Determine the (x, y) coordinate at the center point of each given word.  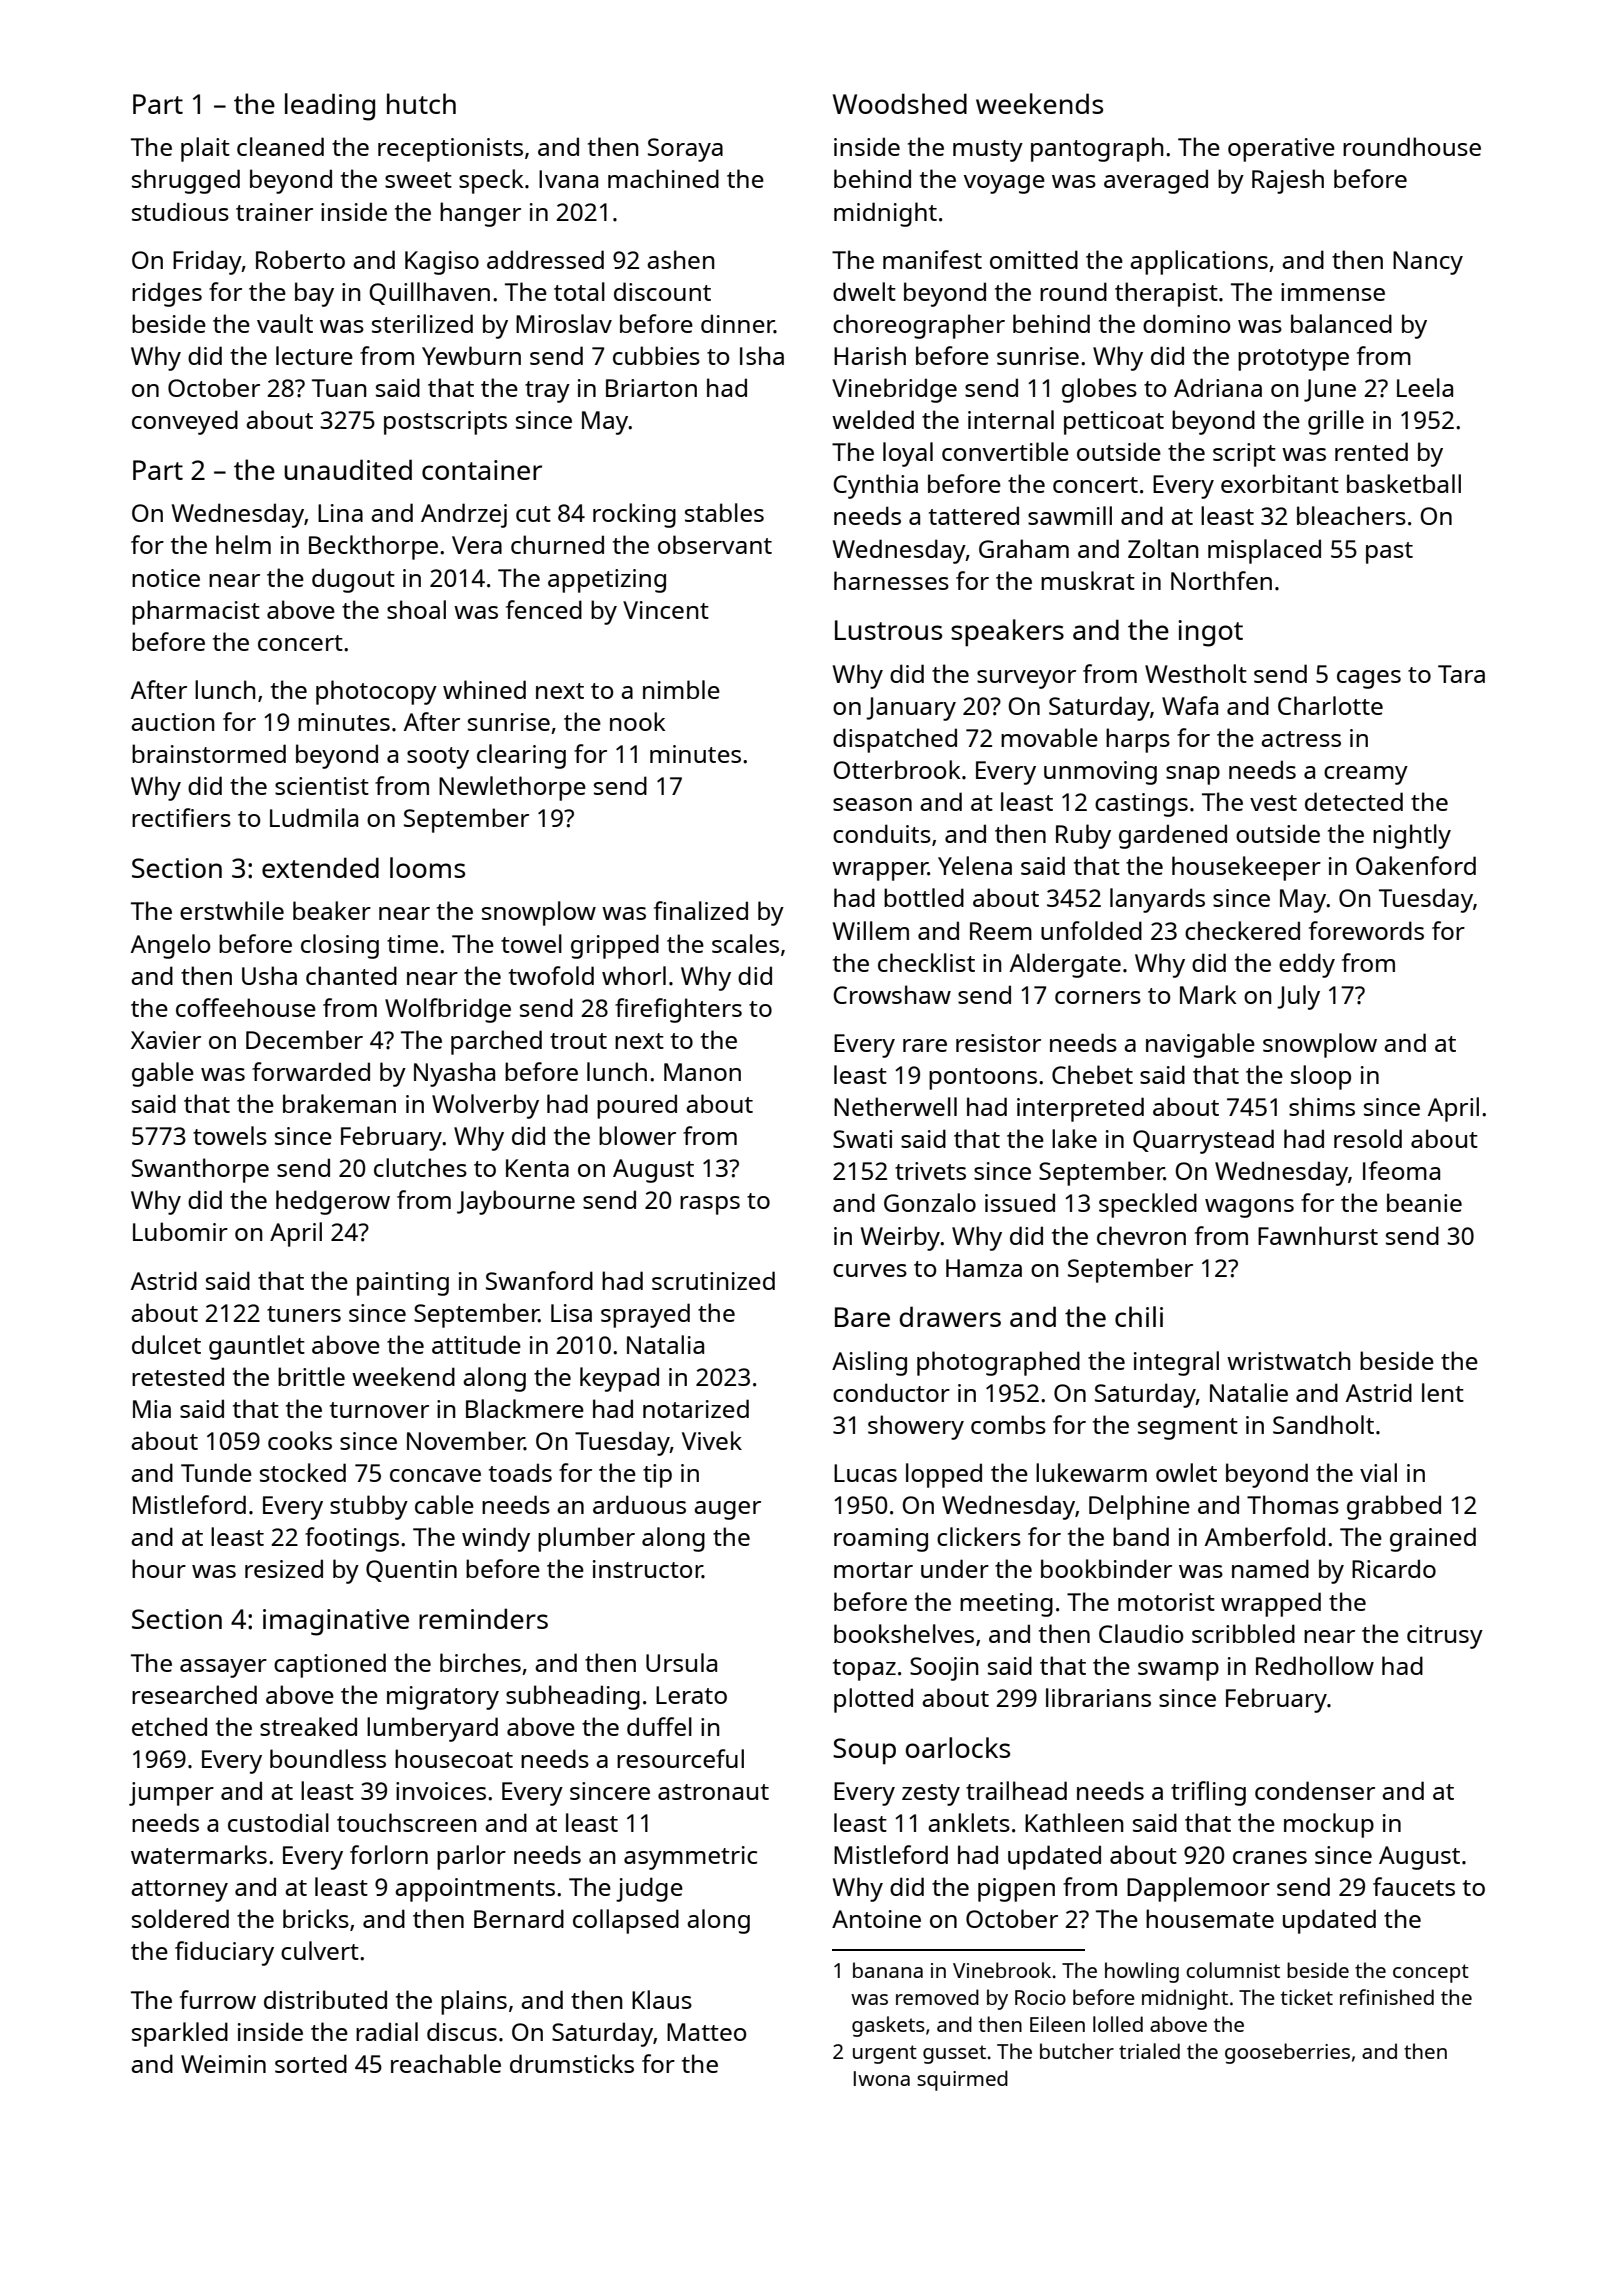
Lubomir (180, 1231)
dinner (737, 323)
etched (169, 1726)
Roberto (300, 259)
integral (1176, 1363)
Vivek (712, 1440)
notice (166, 578)
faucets (1414, 1886)
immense (1333, 292)
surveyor (1026, 679)
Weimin (223, 2064)
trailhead (1016, 1790)
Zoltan (1163, 548)
